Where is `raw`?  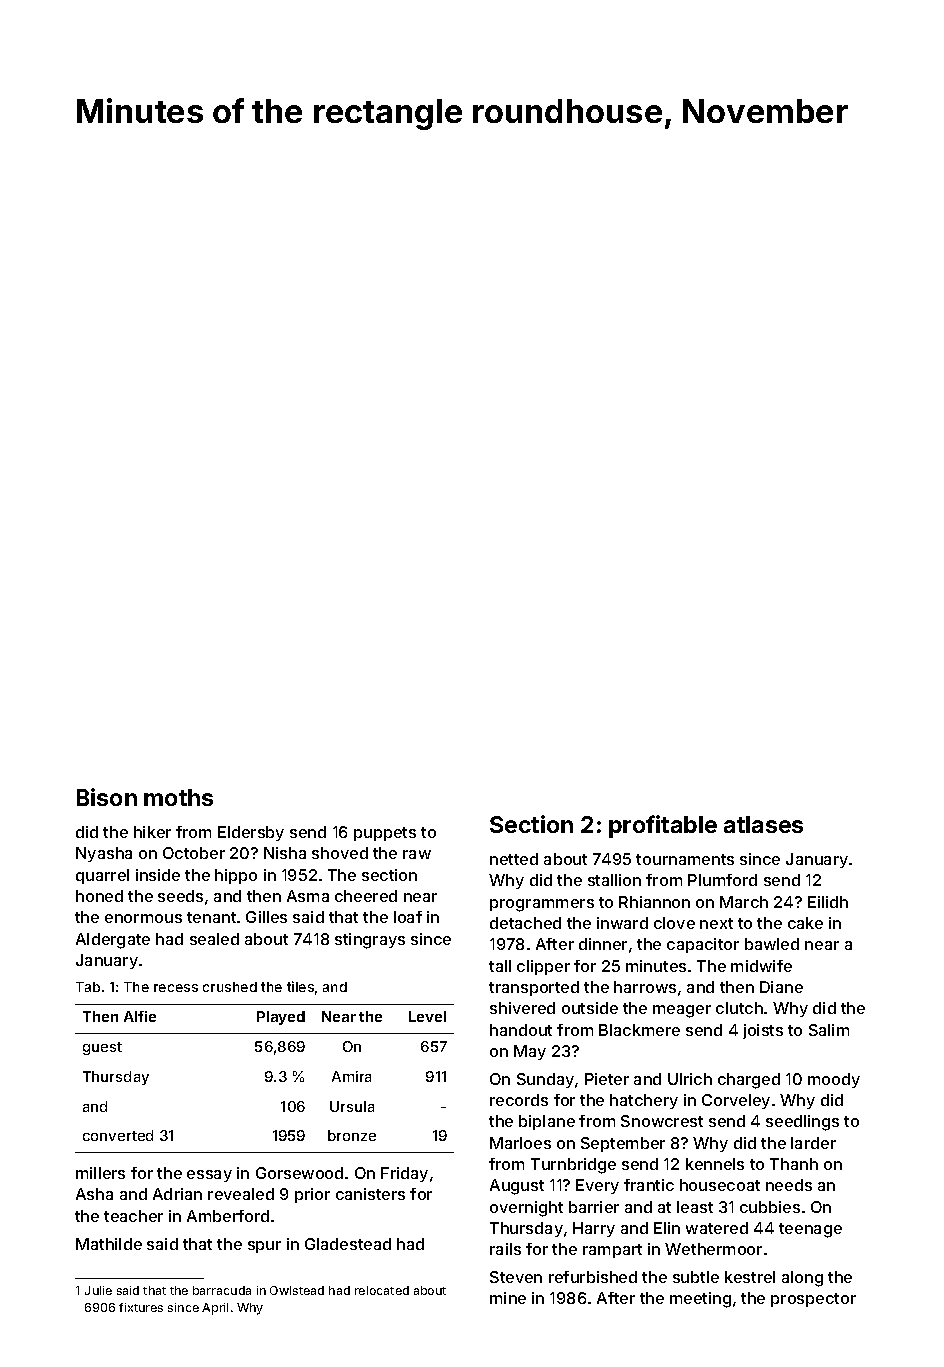 raw is located at coordinates (417, 854).
